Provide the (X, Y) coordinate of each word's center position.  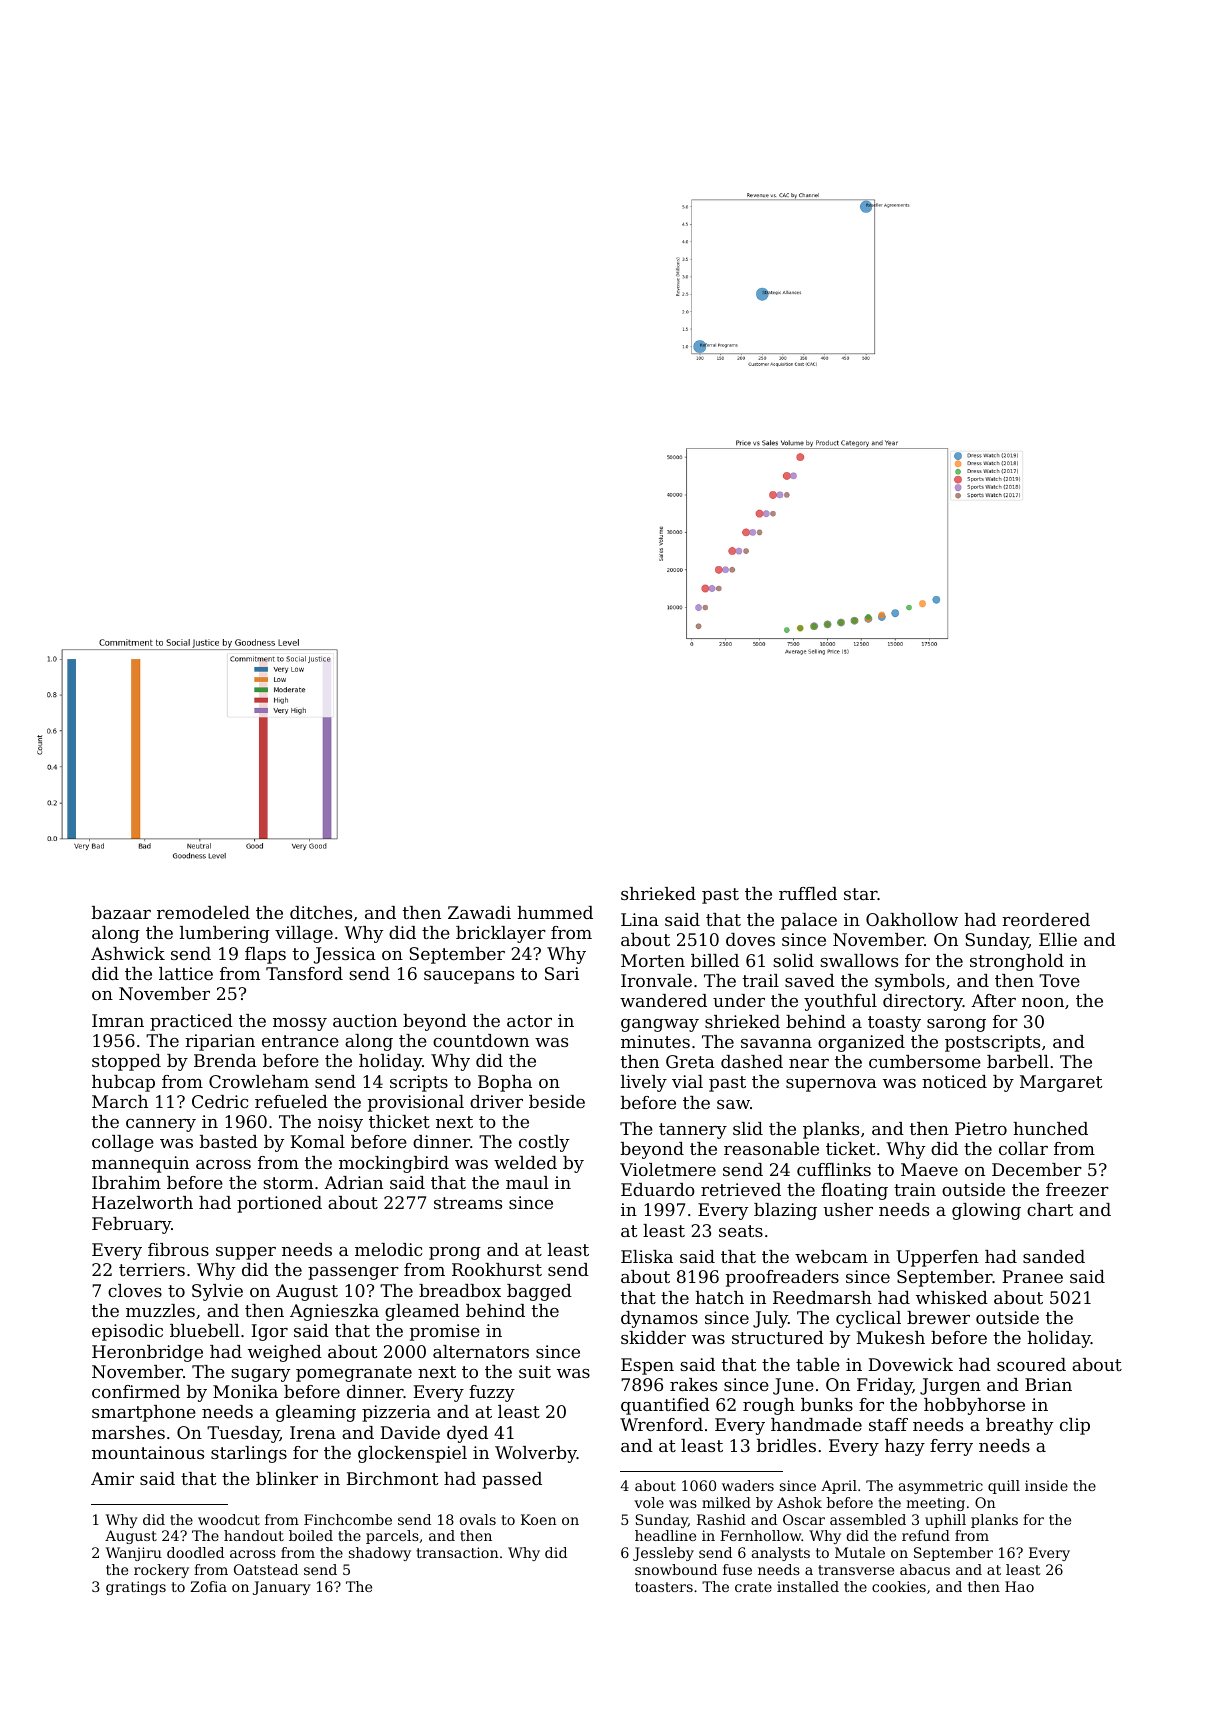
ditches (321, 912)
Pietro (981, 1128)
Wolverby (536, 1454)
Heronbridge (147, 1353)
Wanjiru (134, 1554)
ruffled (808, 893)
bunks (827, 1404)
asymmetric (941, 1487)
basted (229, 1141)
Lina (640, 919)
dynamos (659, 1319)
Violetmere (668, 1169)
